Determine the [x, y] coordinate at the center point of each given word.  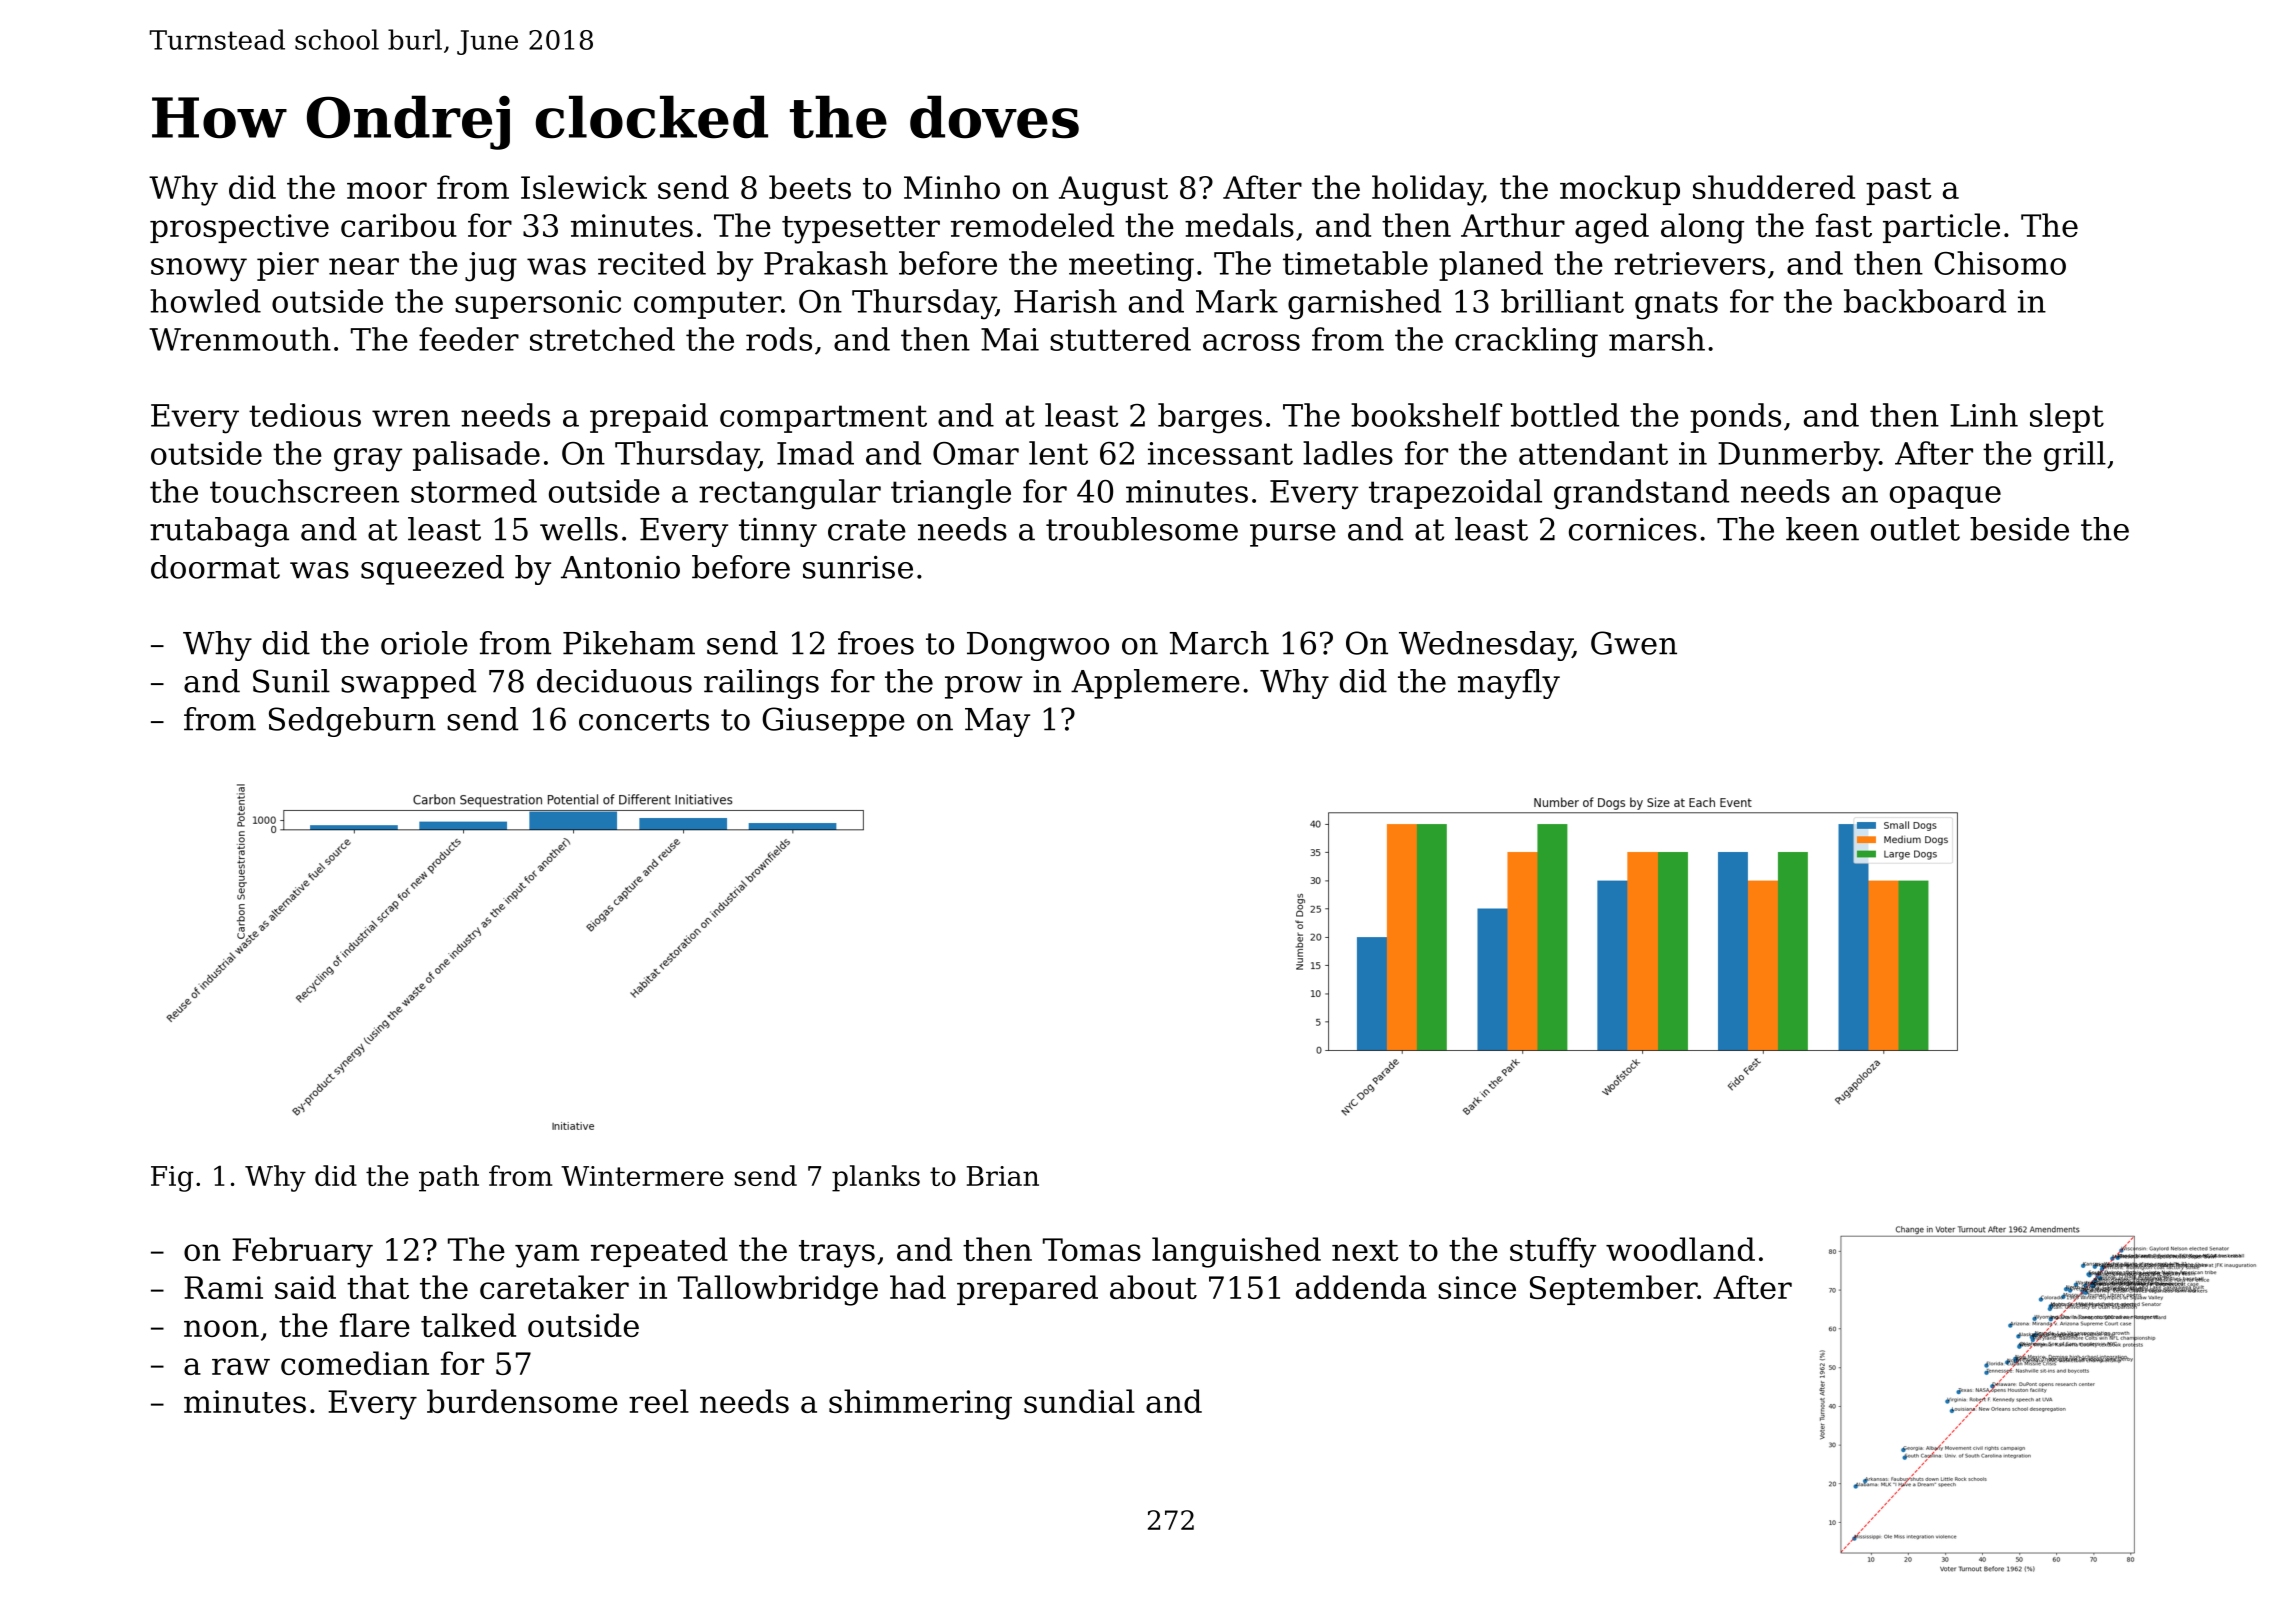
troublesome [1142, 529]
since [1477, 1287]
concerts [644, 720]
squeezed [432, 570]
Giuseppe [833, 722]
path [449, 1178]
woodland [1680, 1249]
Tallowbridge [778, 1290]
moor [387, 190]
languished [1236, 1252]
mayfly [1509, 684]
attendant [1593, 453]
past [1899, 191]
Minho [952, 187]
